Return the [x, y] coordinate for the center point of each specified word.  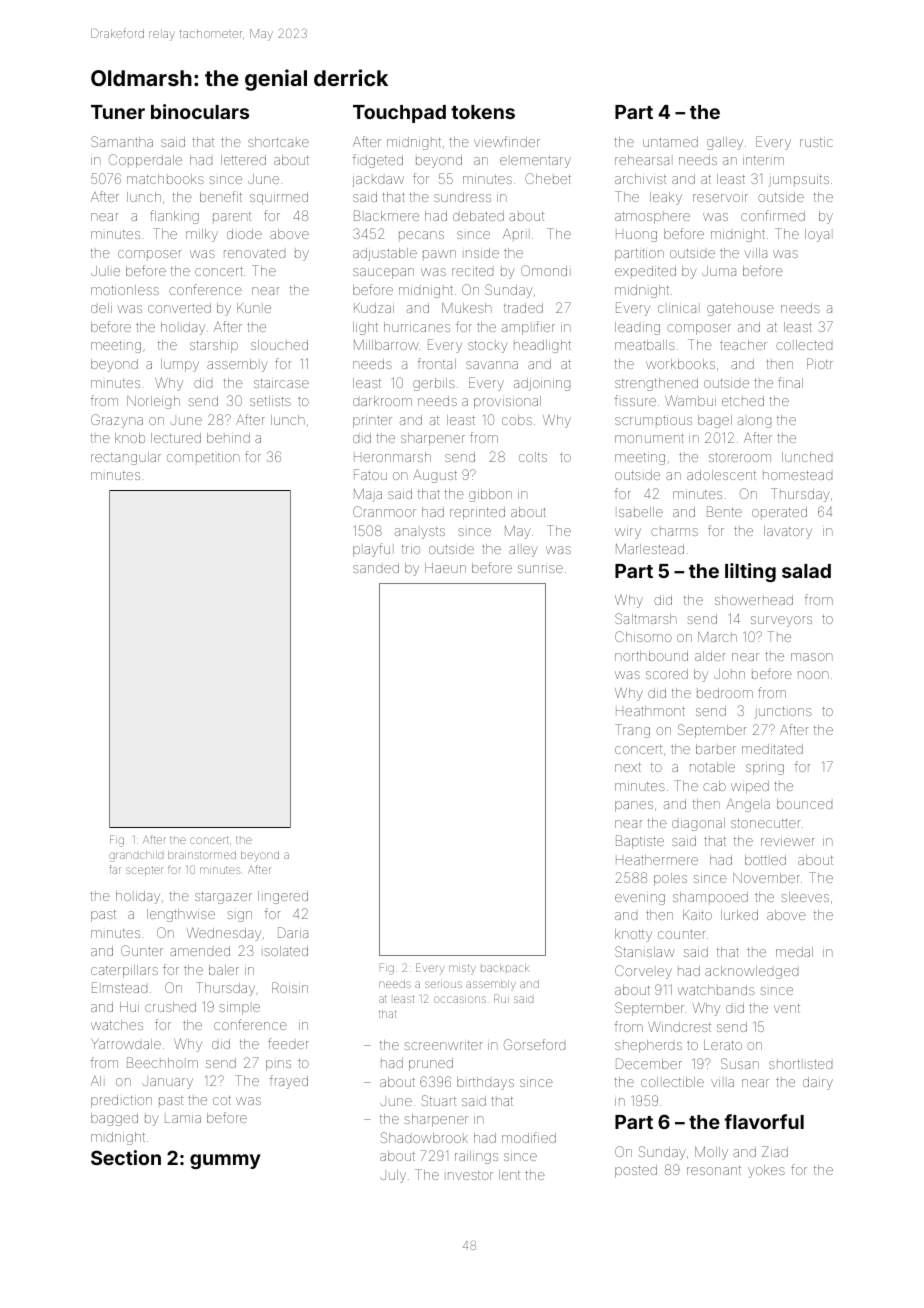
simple [239, 1009]
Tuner [118, 112]
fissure [635, 400]
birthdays [485, 1083]
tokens [483, 112]
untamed [670, 142]
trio [411, 549]
